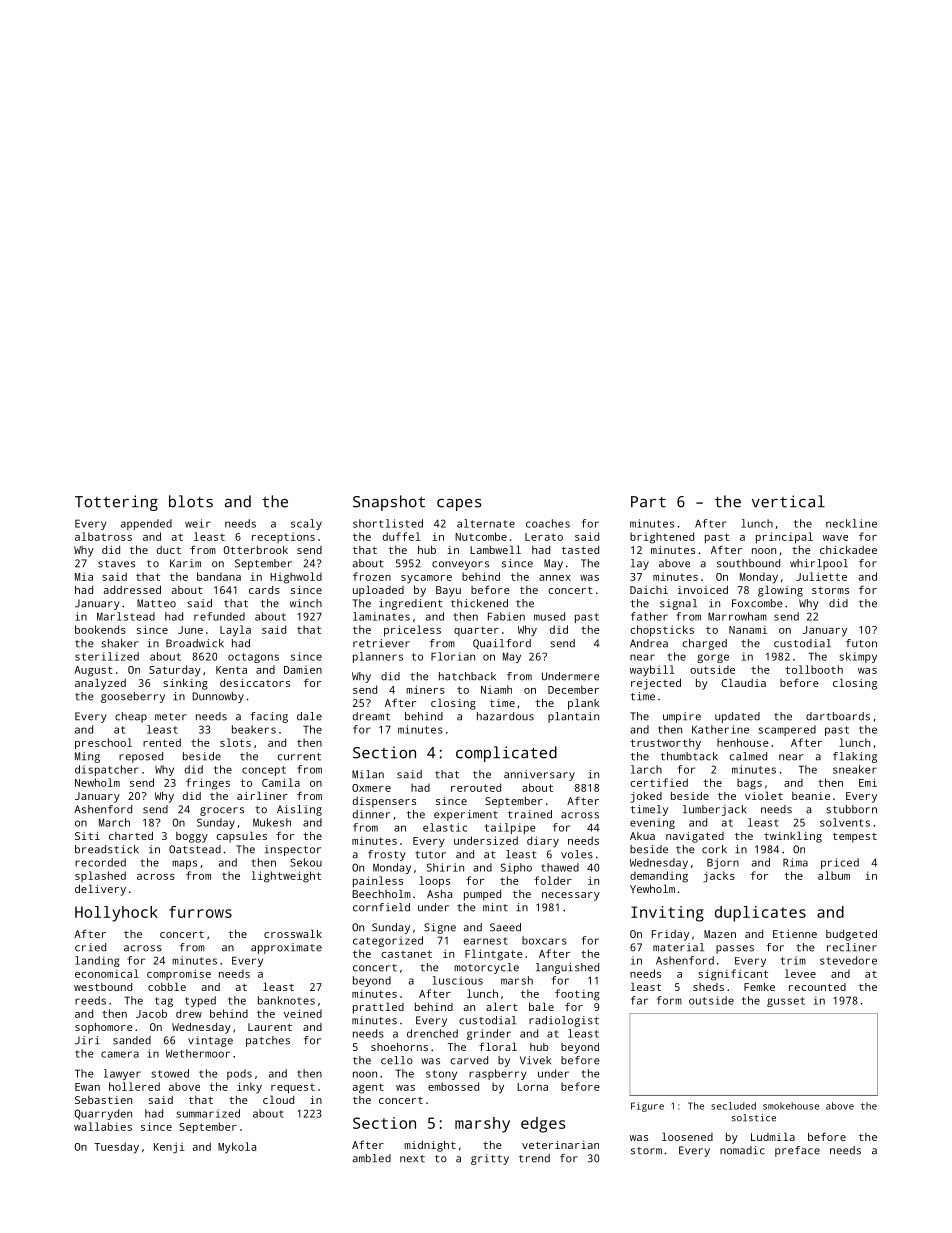  Describe the element at coordinates (299, 757) in the document. I see `current` at that location.
